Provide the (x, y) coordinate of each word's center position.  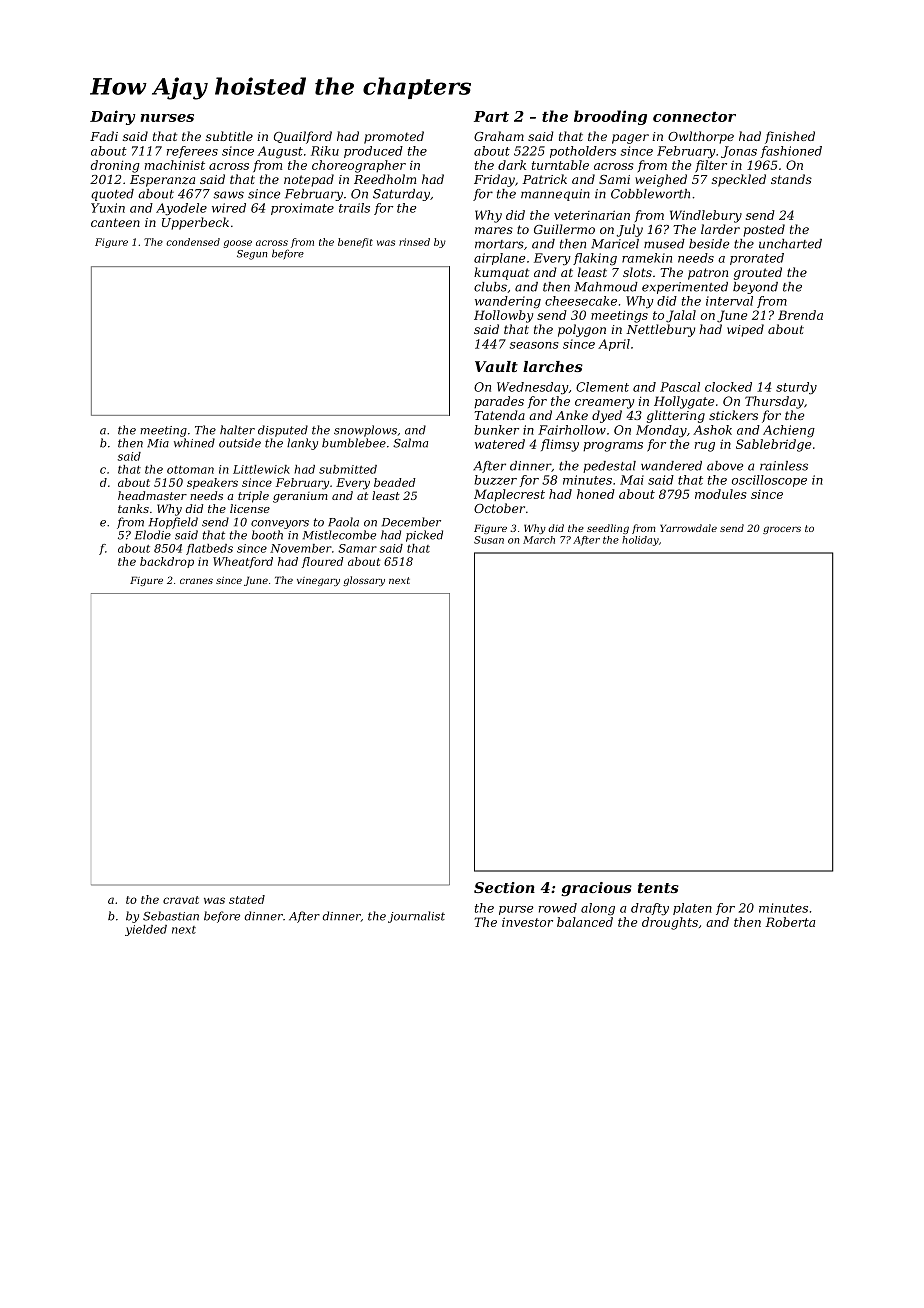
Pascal (680, 387)
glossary (364, 581)
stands (791, 179)
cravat (181, 900)
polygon (582, 330)
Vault (496, 366)
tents (658, 888)
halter (237, 430)
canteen (115, 222)
